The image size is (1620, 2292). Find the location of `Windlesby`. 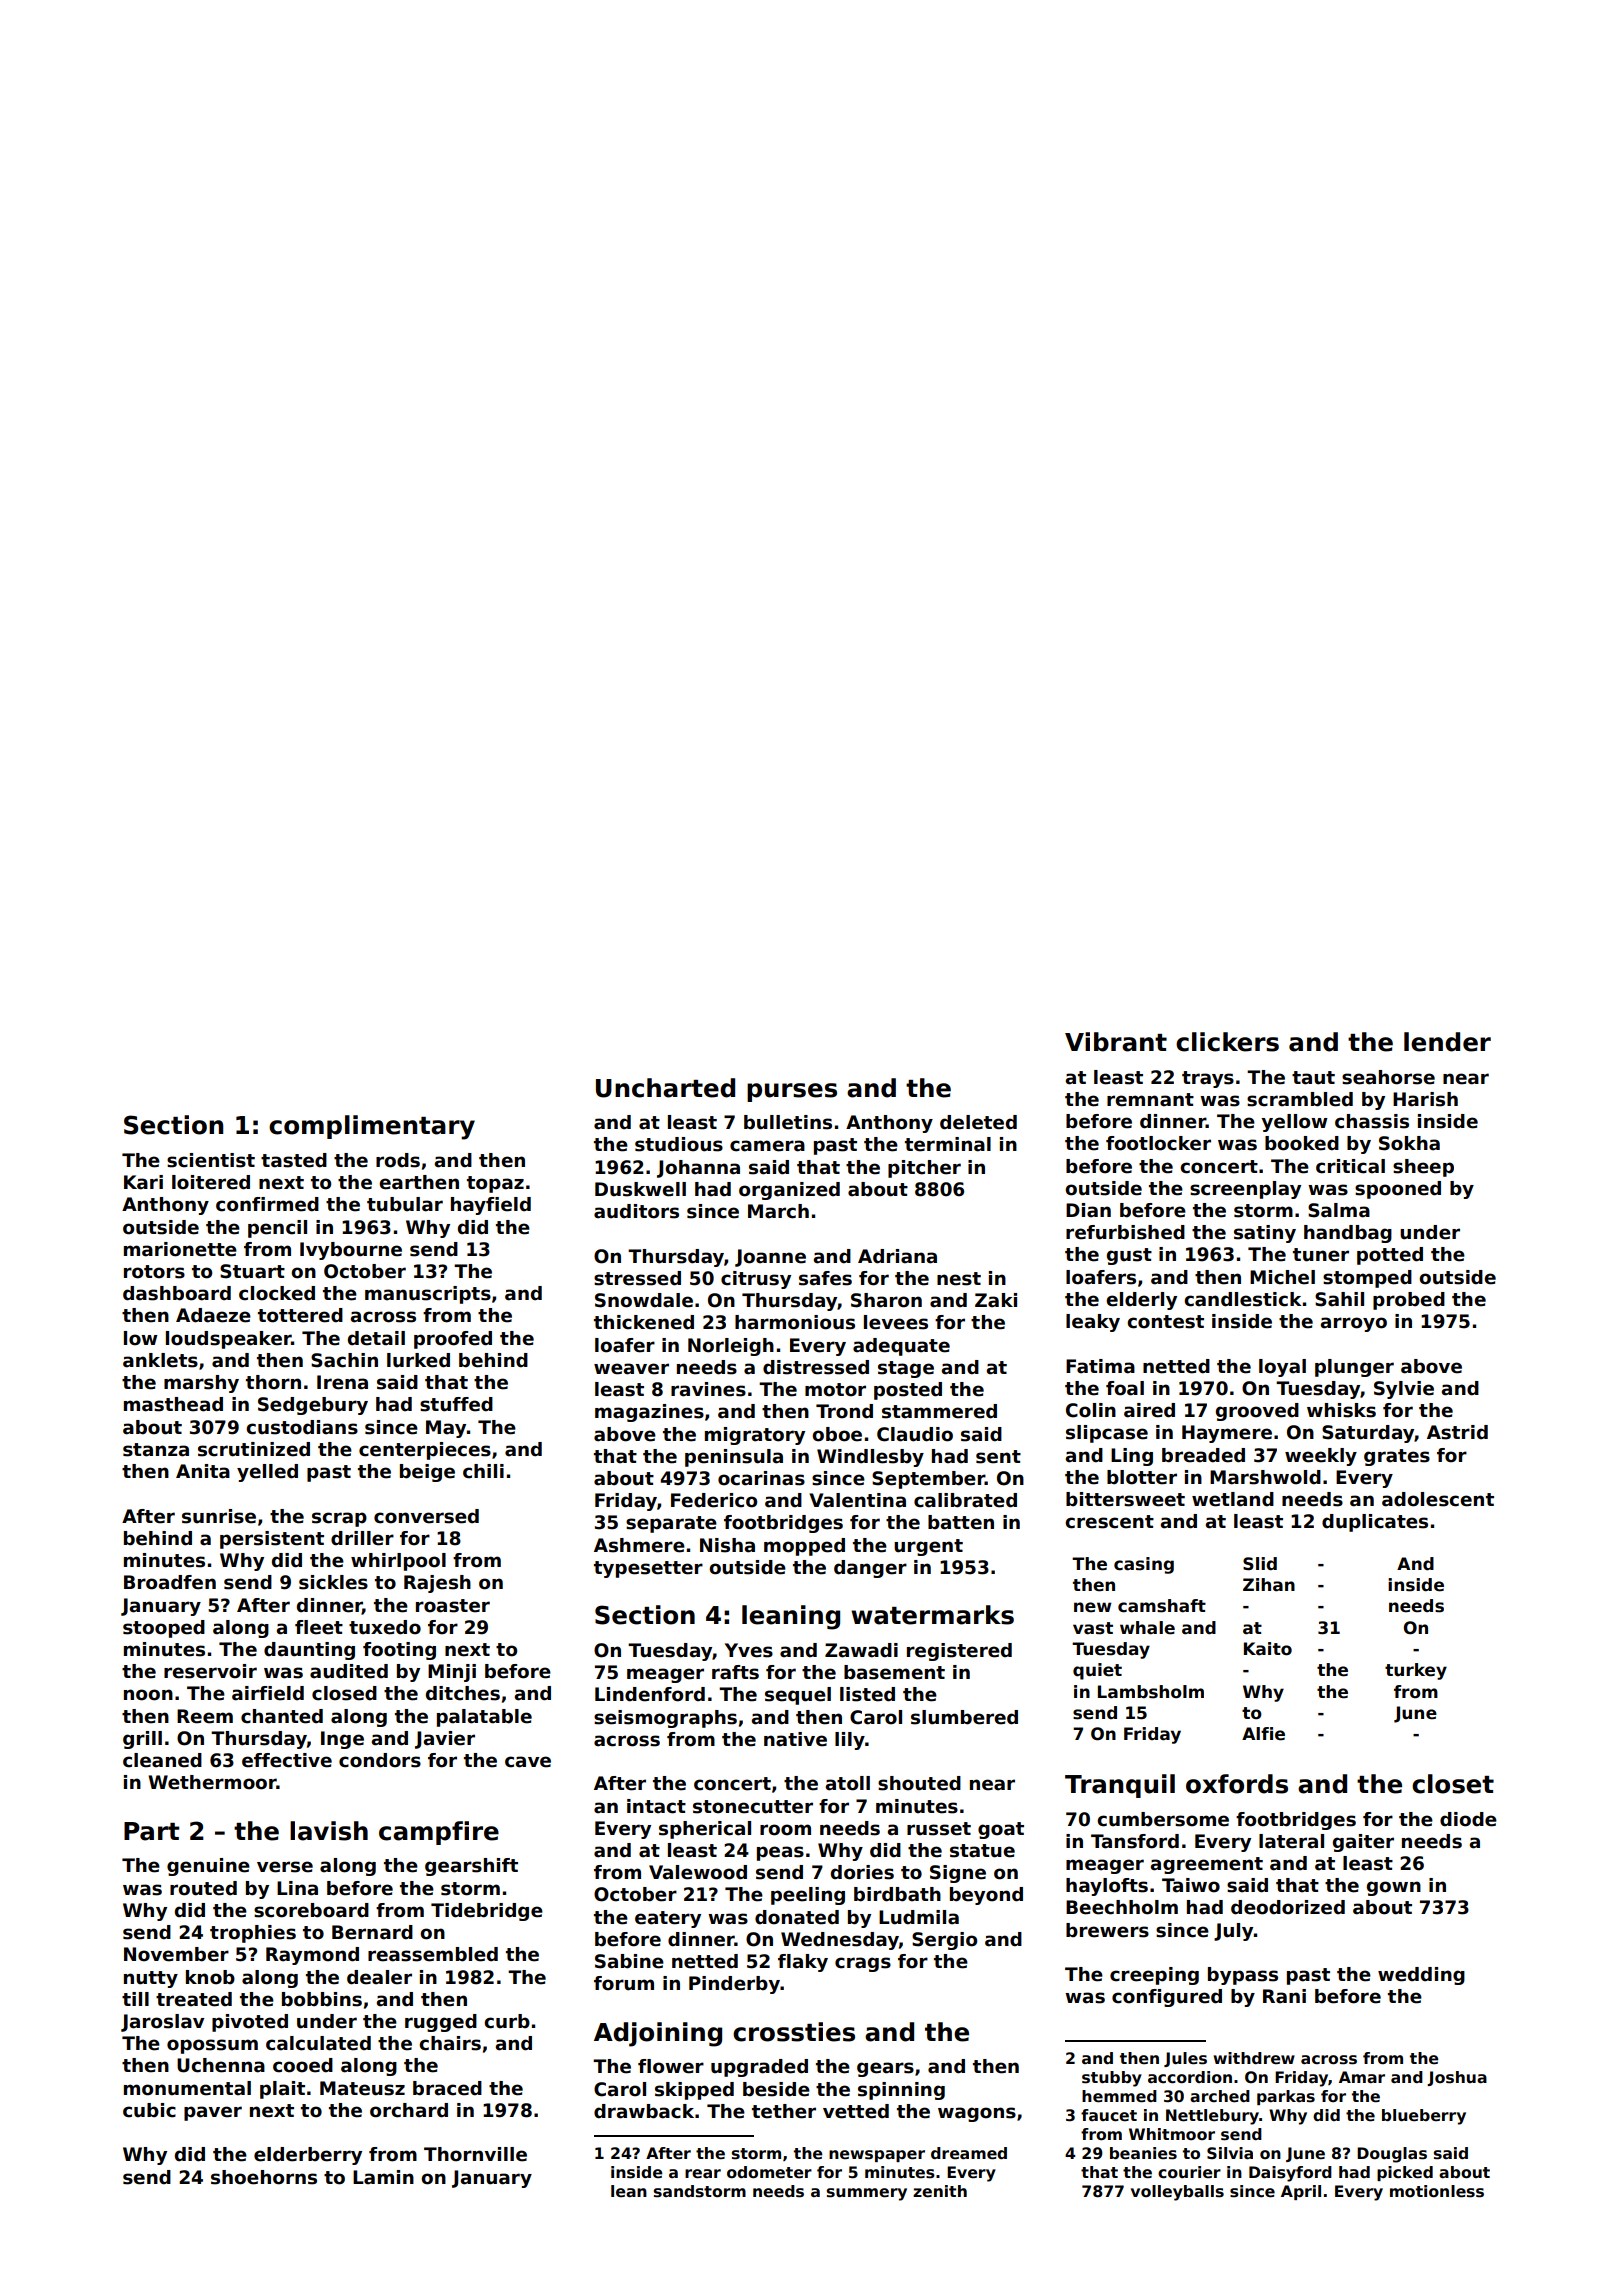

Windlesby is located at coordinates (870, 1458).
